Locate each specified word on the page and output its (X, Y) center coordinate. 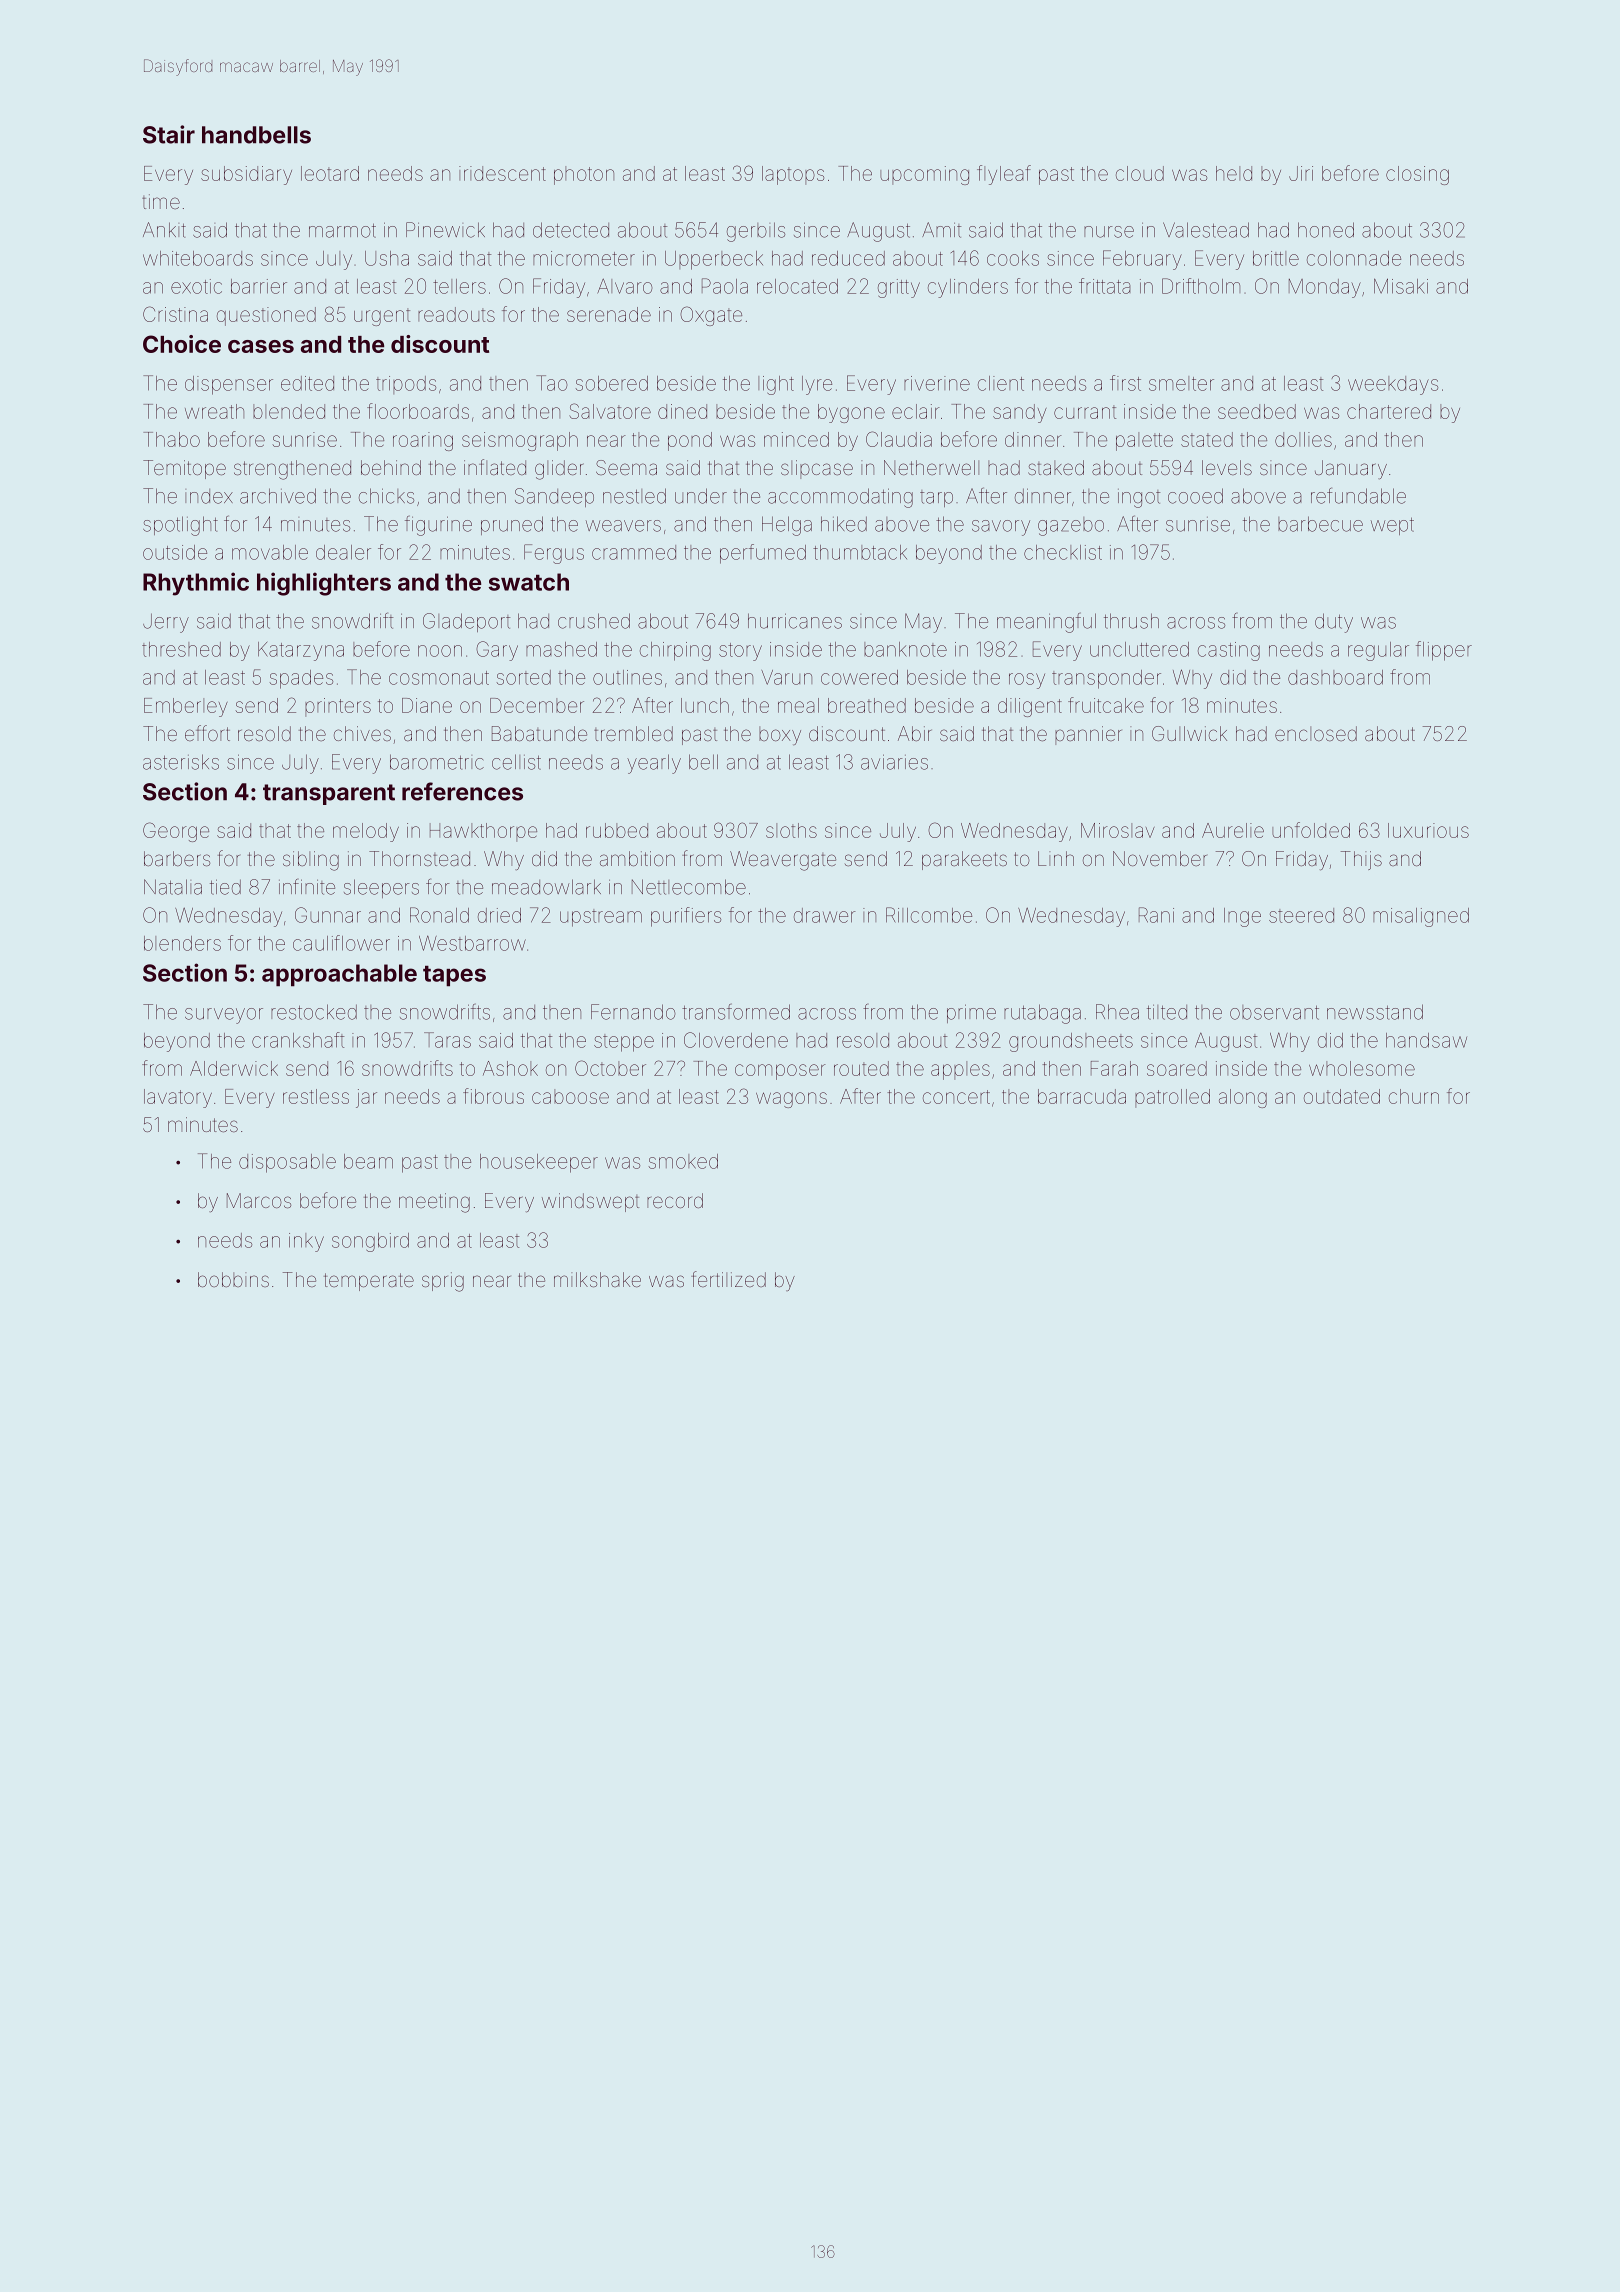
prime (971, 1013)
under (701, 496)
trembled (633, 733)
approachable (339, 975)
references (462, 791)
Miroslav (1118, 830)
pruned (512, 525)
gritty (899, 288)
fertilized (728, 1279)
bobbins (233, 1279)
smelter (1181, 383)
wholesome (1362, 1068)
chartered (1389, 411)
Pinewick (445, 230)
